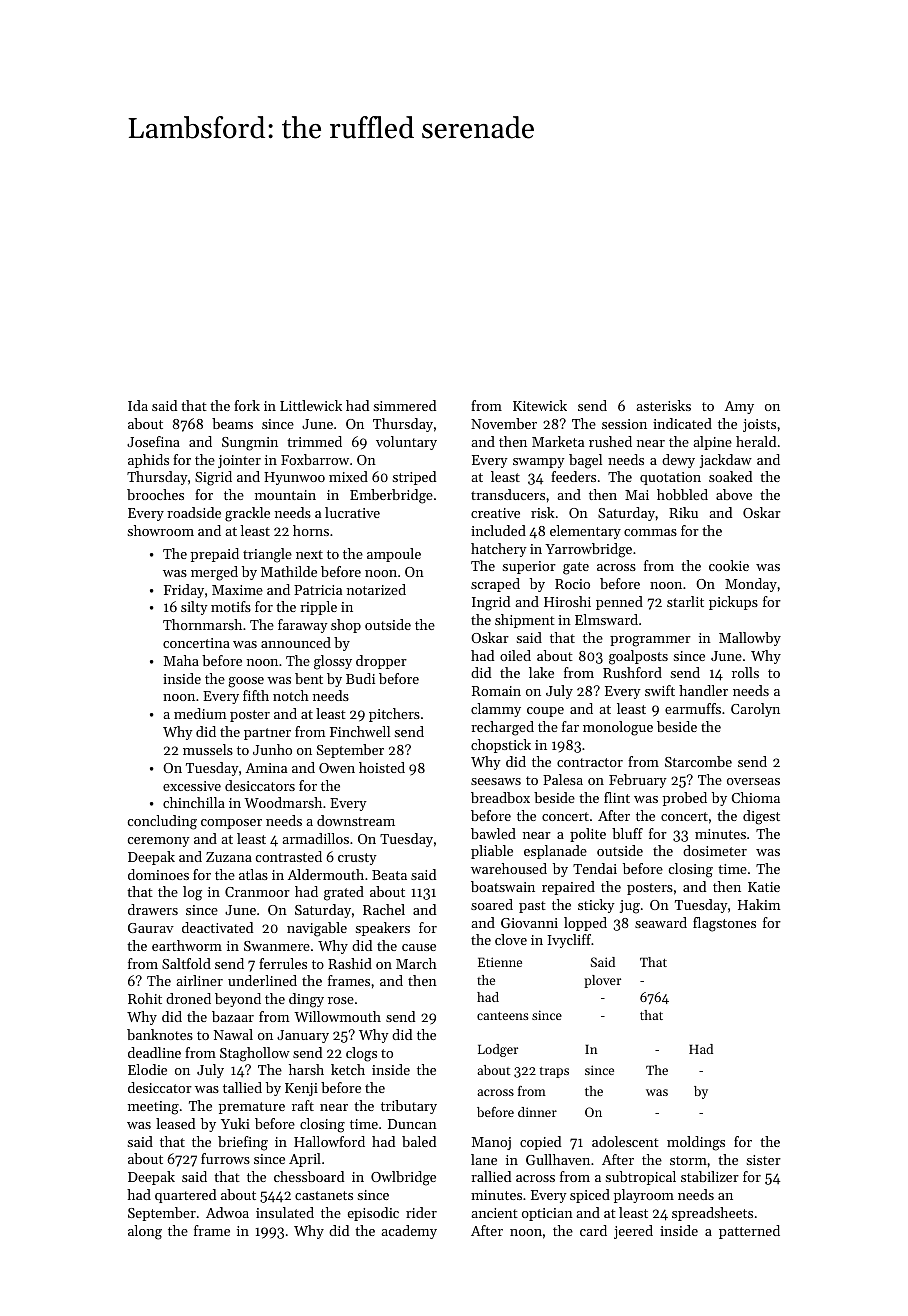 Image resolution: width=908 pixels, height=1316 pixels. Describe the element at coordinates (145, 1232) in the page. I see `along` at that location.
